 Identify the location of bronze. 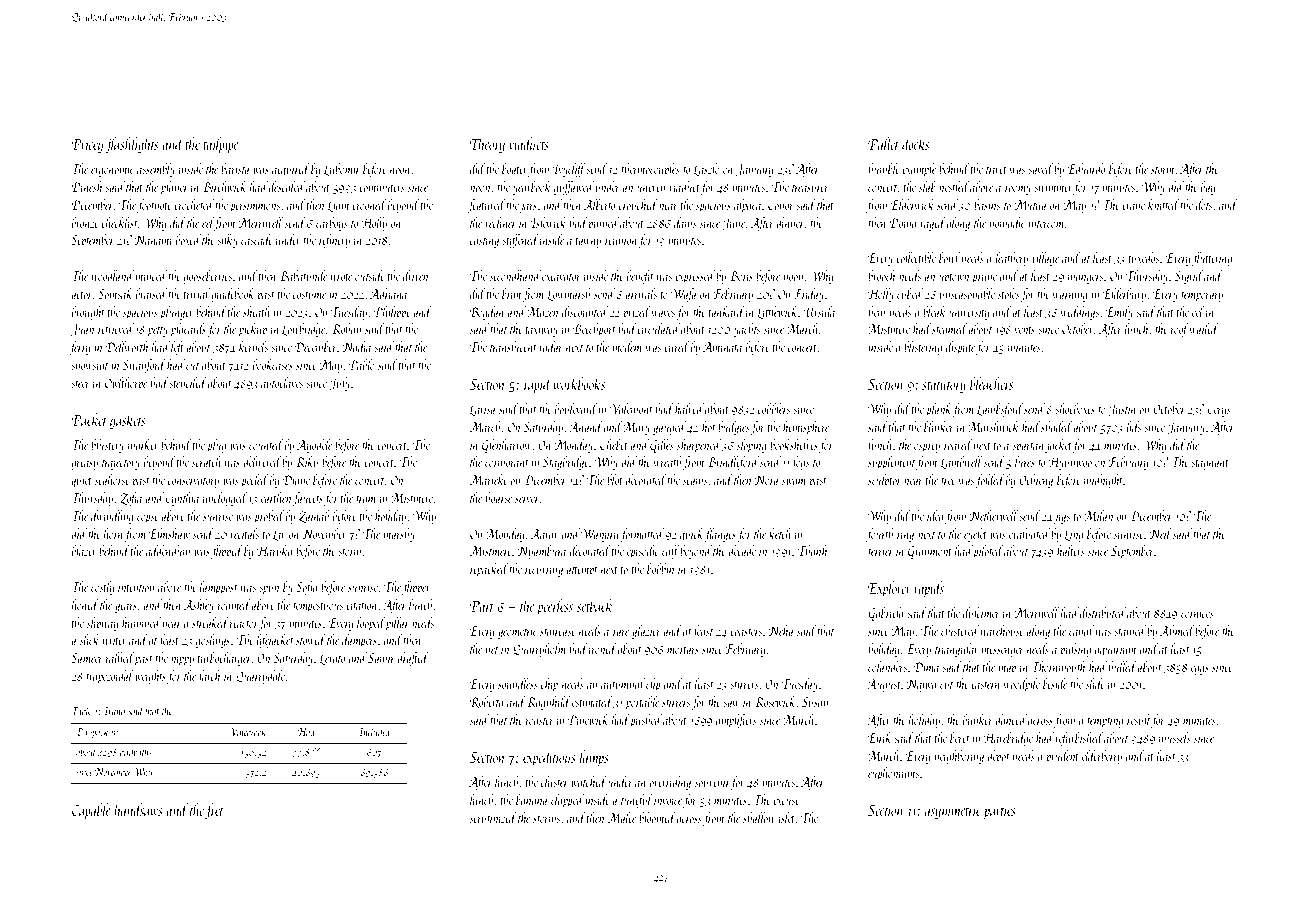
(85, 222).
